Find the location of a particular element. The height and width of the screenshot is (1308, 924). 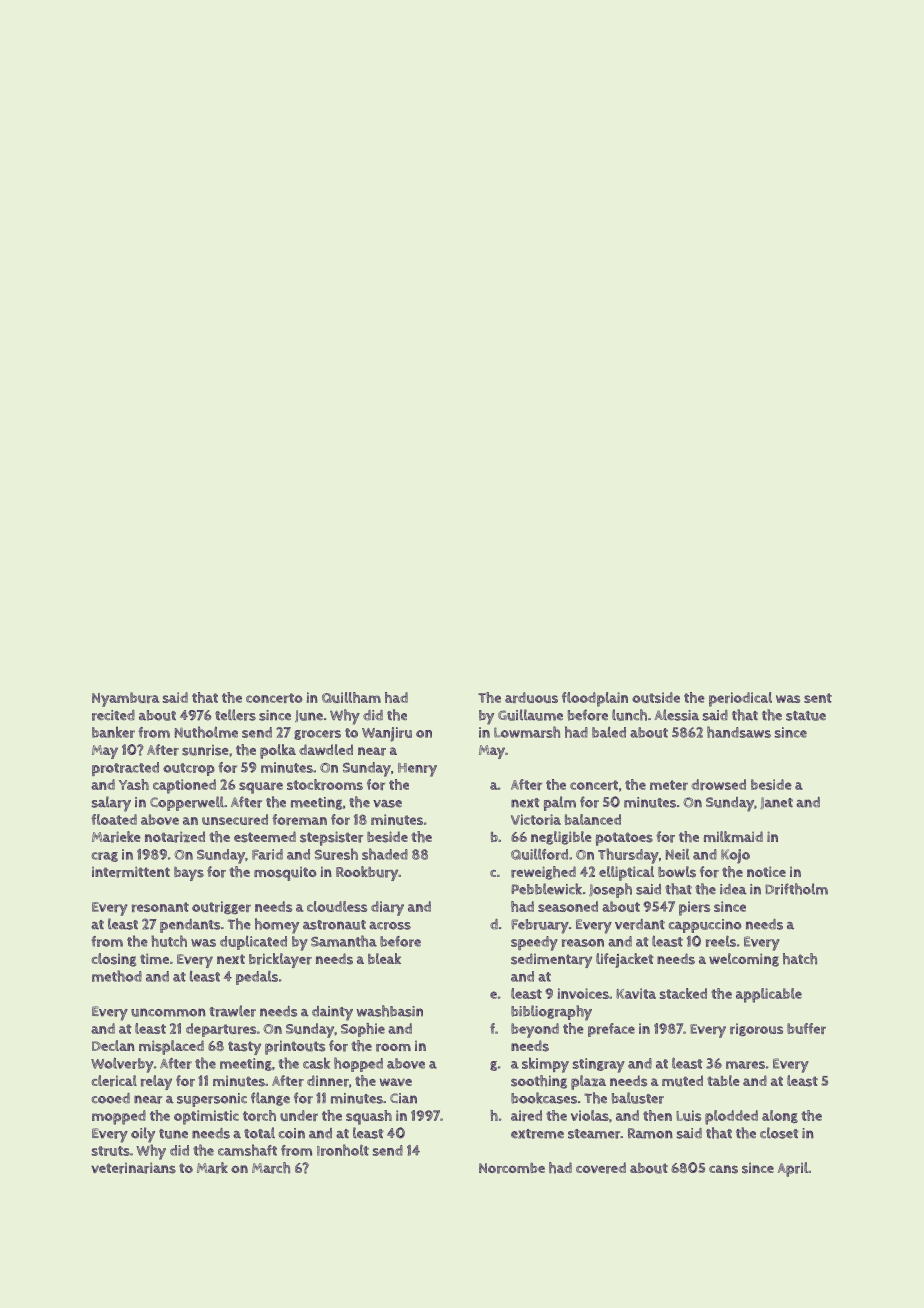

hatch is located at coordinates (800, 959).
